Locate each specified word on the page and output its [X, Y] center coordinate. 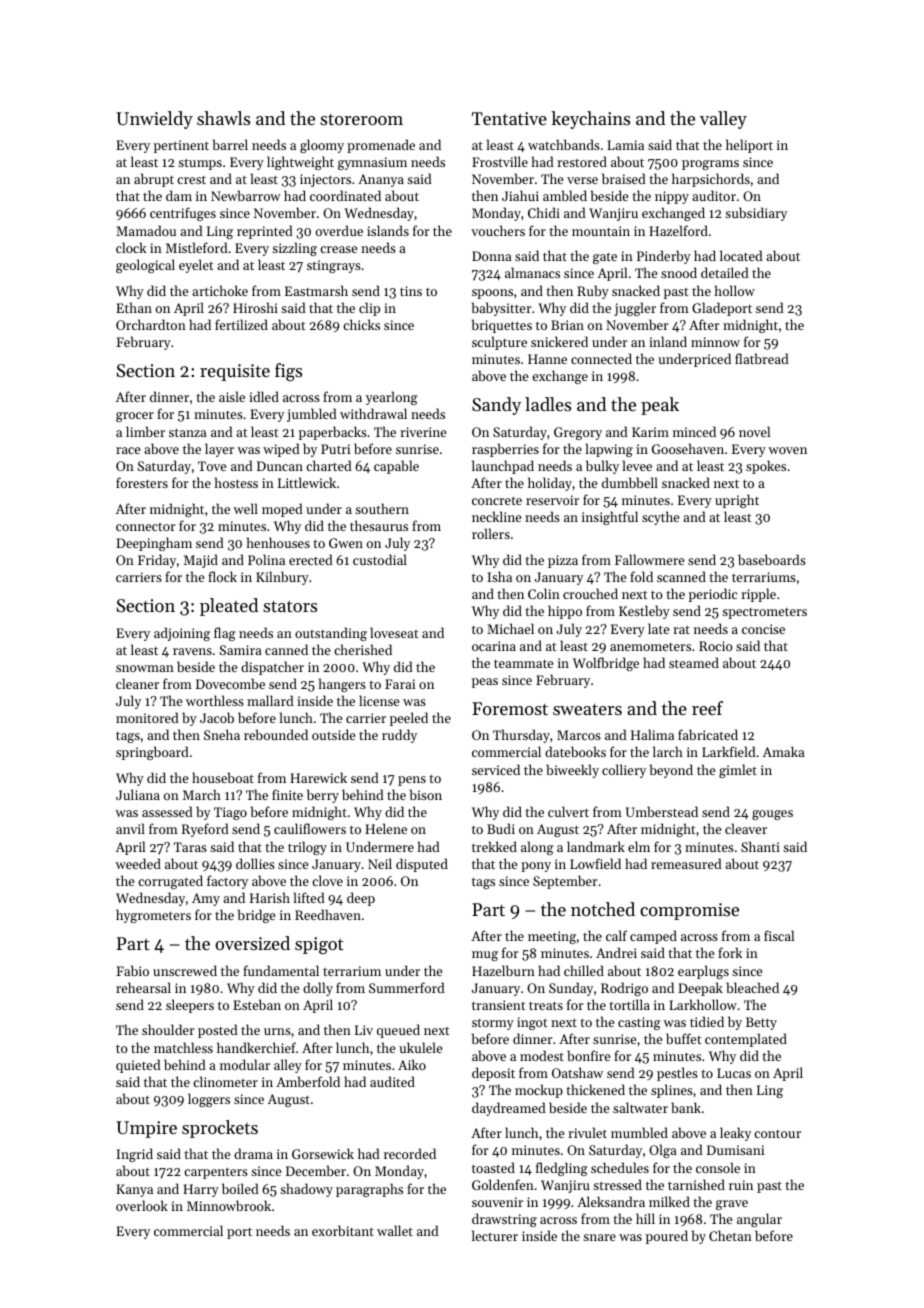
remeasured [686, 863]
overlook [142, 1205]
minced [694, 431]
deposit [493, 1074]
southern [382, 508]
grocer [135, 417]
